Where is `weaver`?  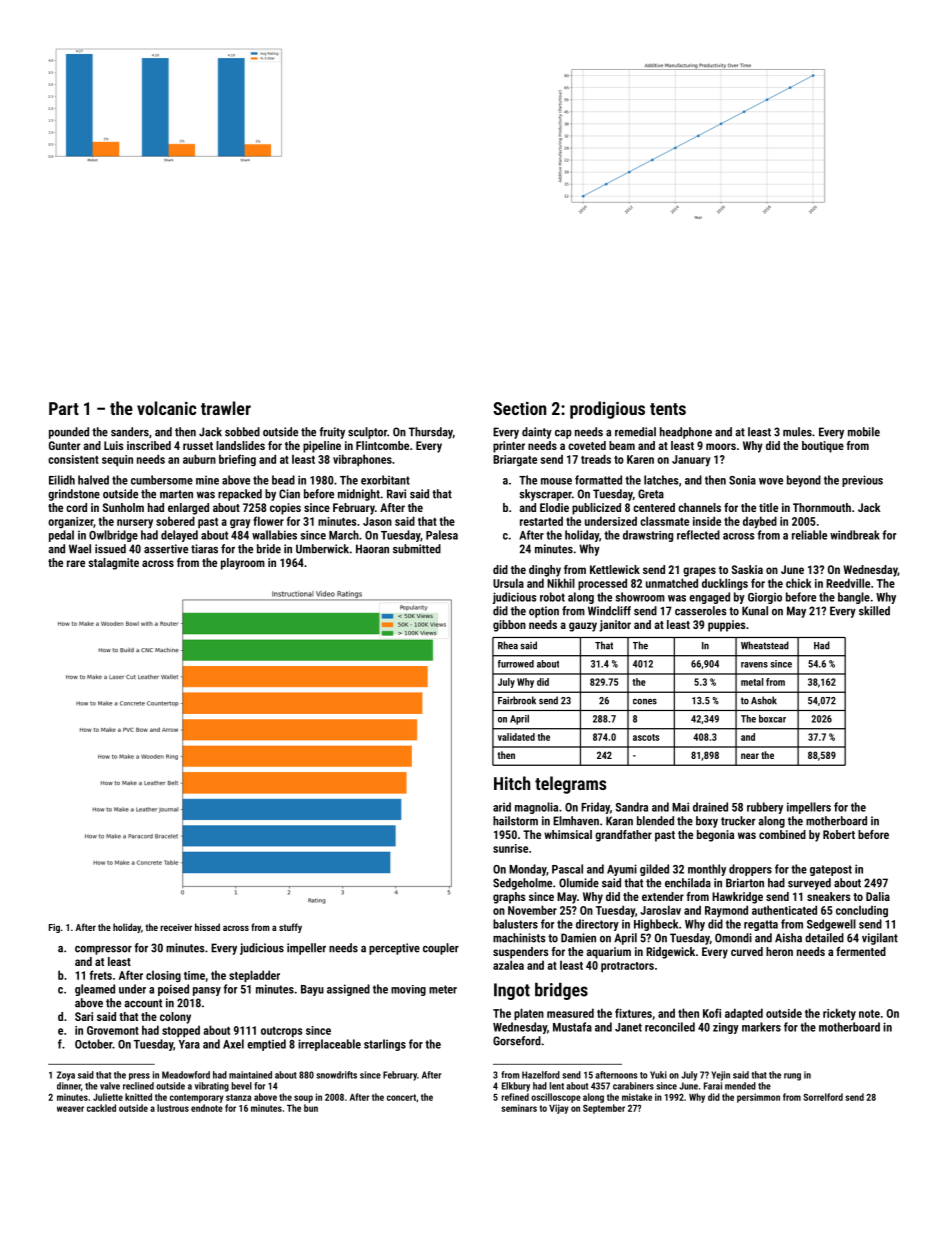
weaver is located at coordinates (70, 1109).
